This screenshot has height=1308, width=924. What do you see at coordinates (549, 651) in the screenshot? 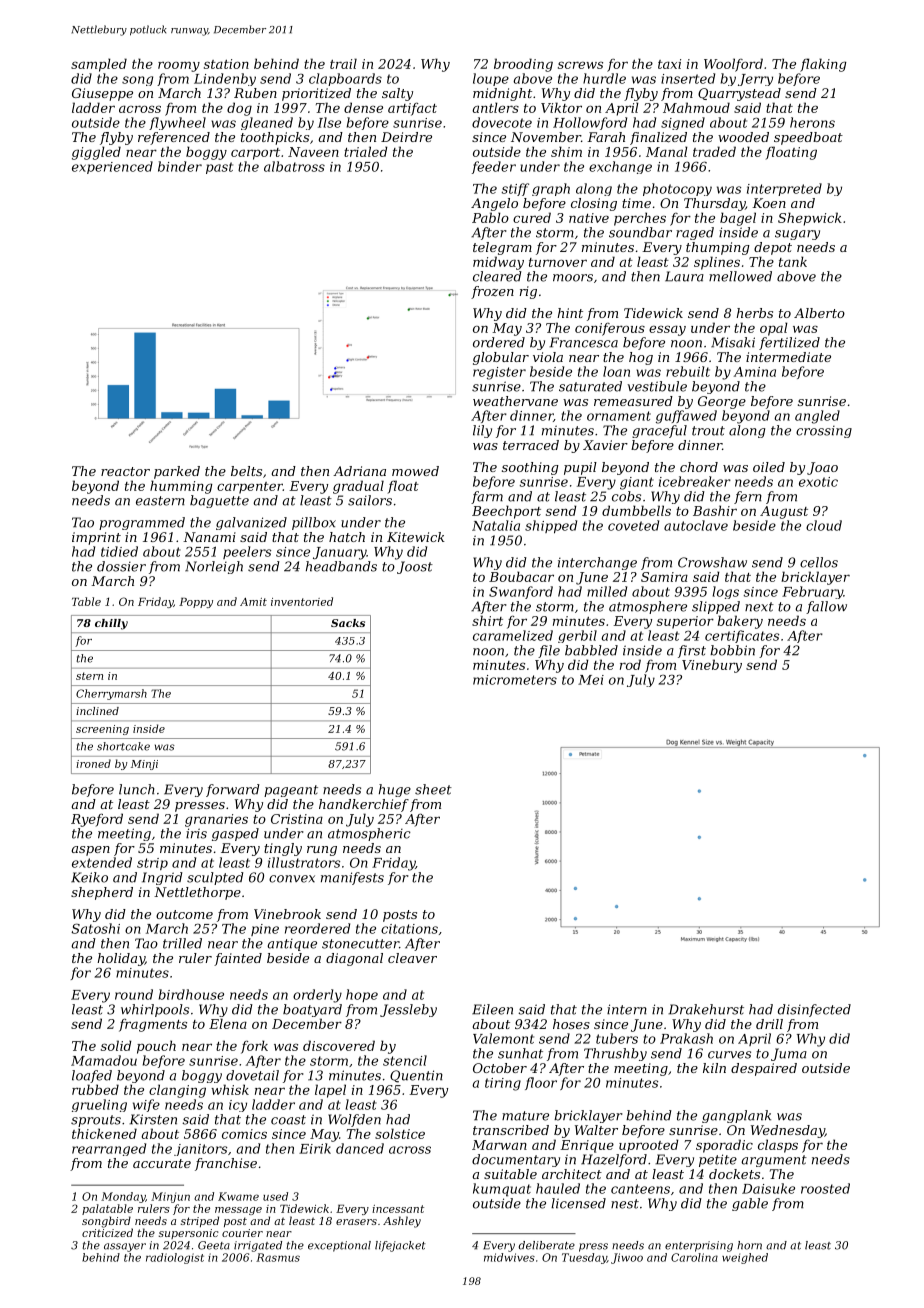
I see `file` at bounding box center [549, 651].
